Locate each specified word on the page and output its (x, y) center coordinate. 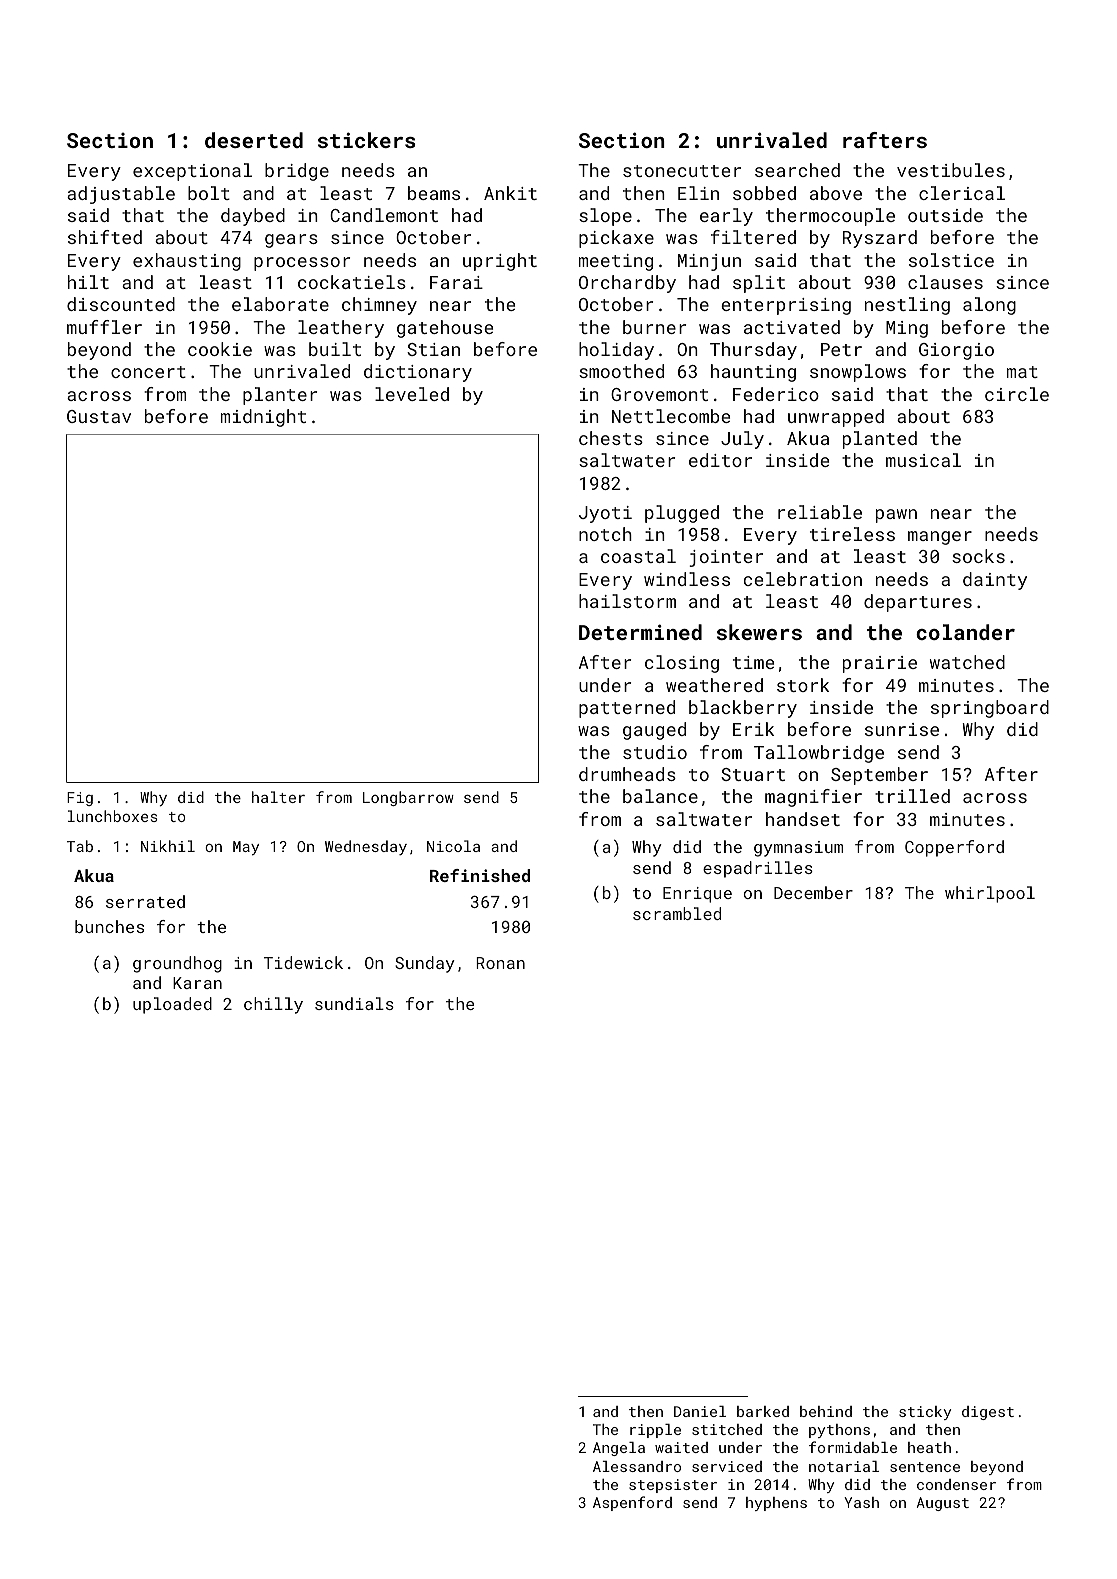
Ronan (500, 963)
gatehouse (445, 329)
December (813, 892)
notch (605, 534)
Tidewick (303, 962)
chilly (273, 1005)
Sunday (425, 964)
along (989, 306)
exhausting (187, 262)
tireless (852, 534)
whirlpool (990, 894)
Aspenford (632, 1503)
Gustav (99, 416)
